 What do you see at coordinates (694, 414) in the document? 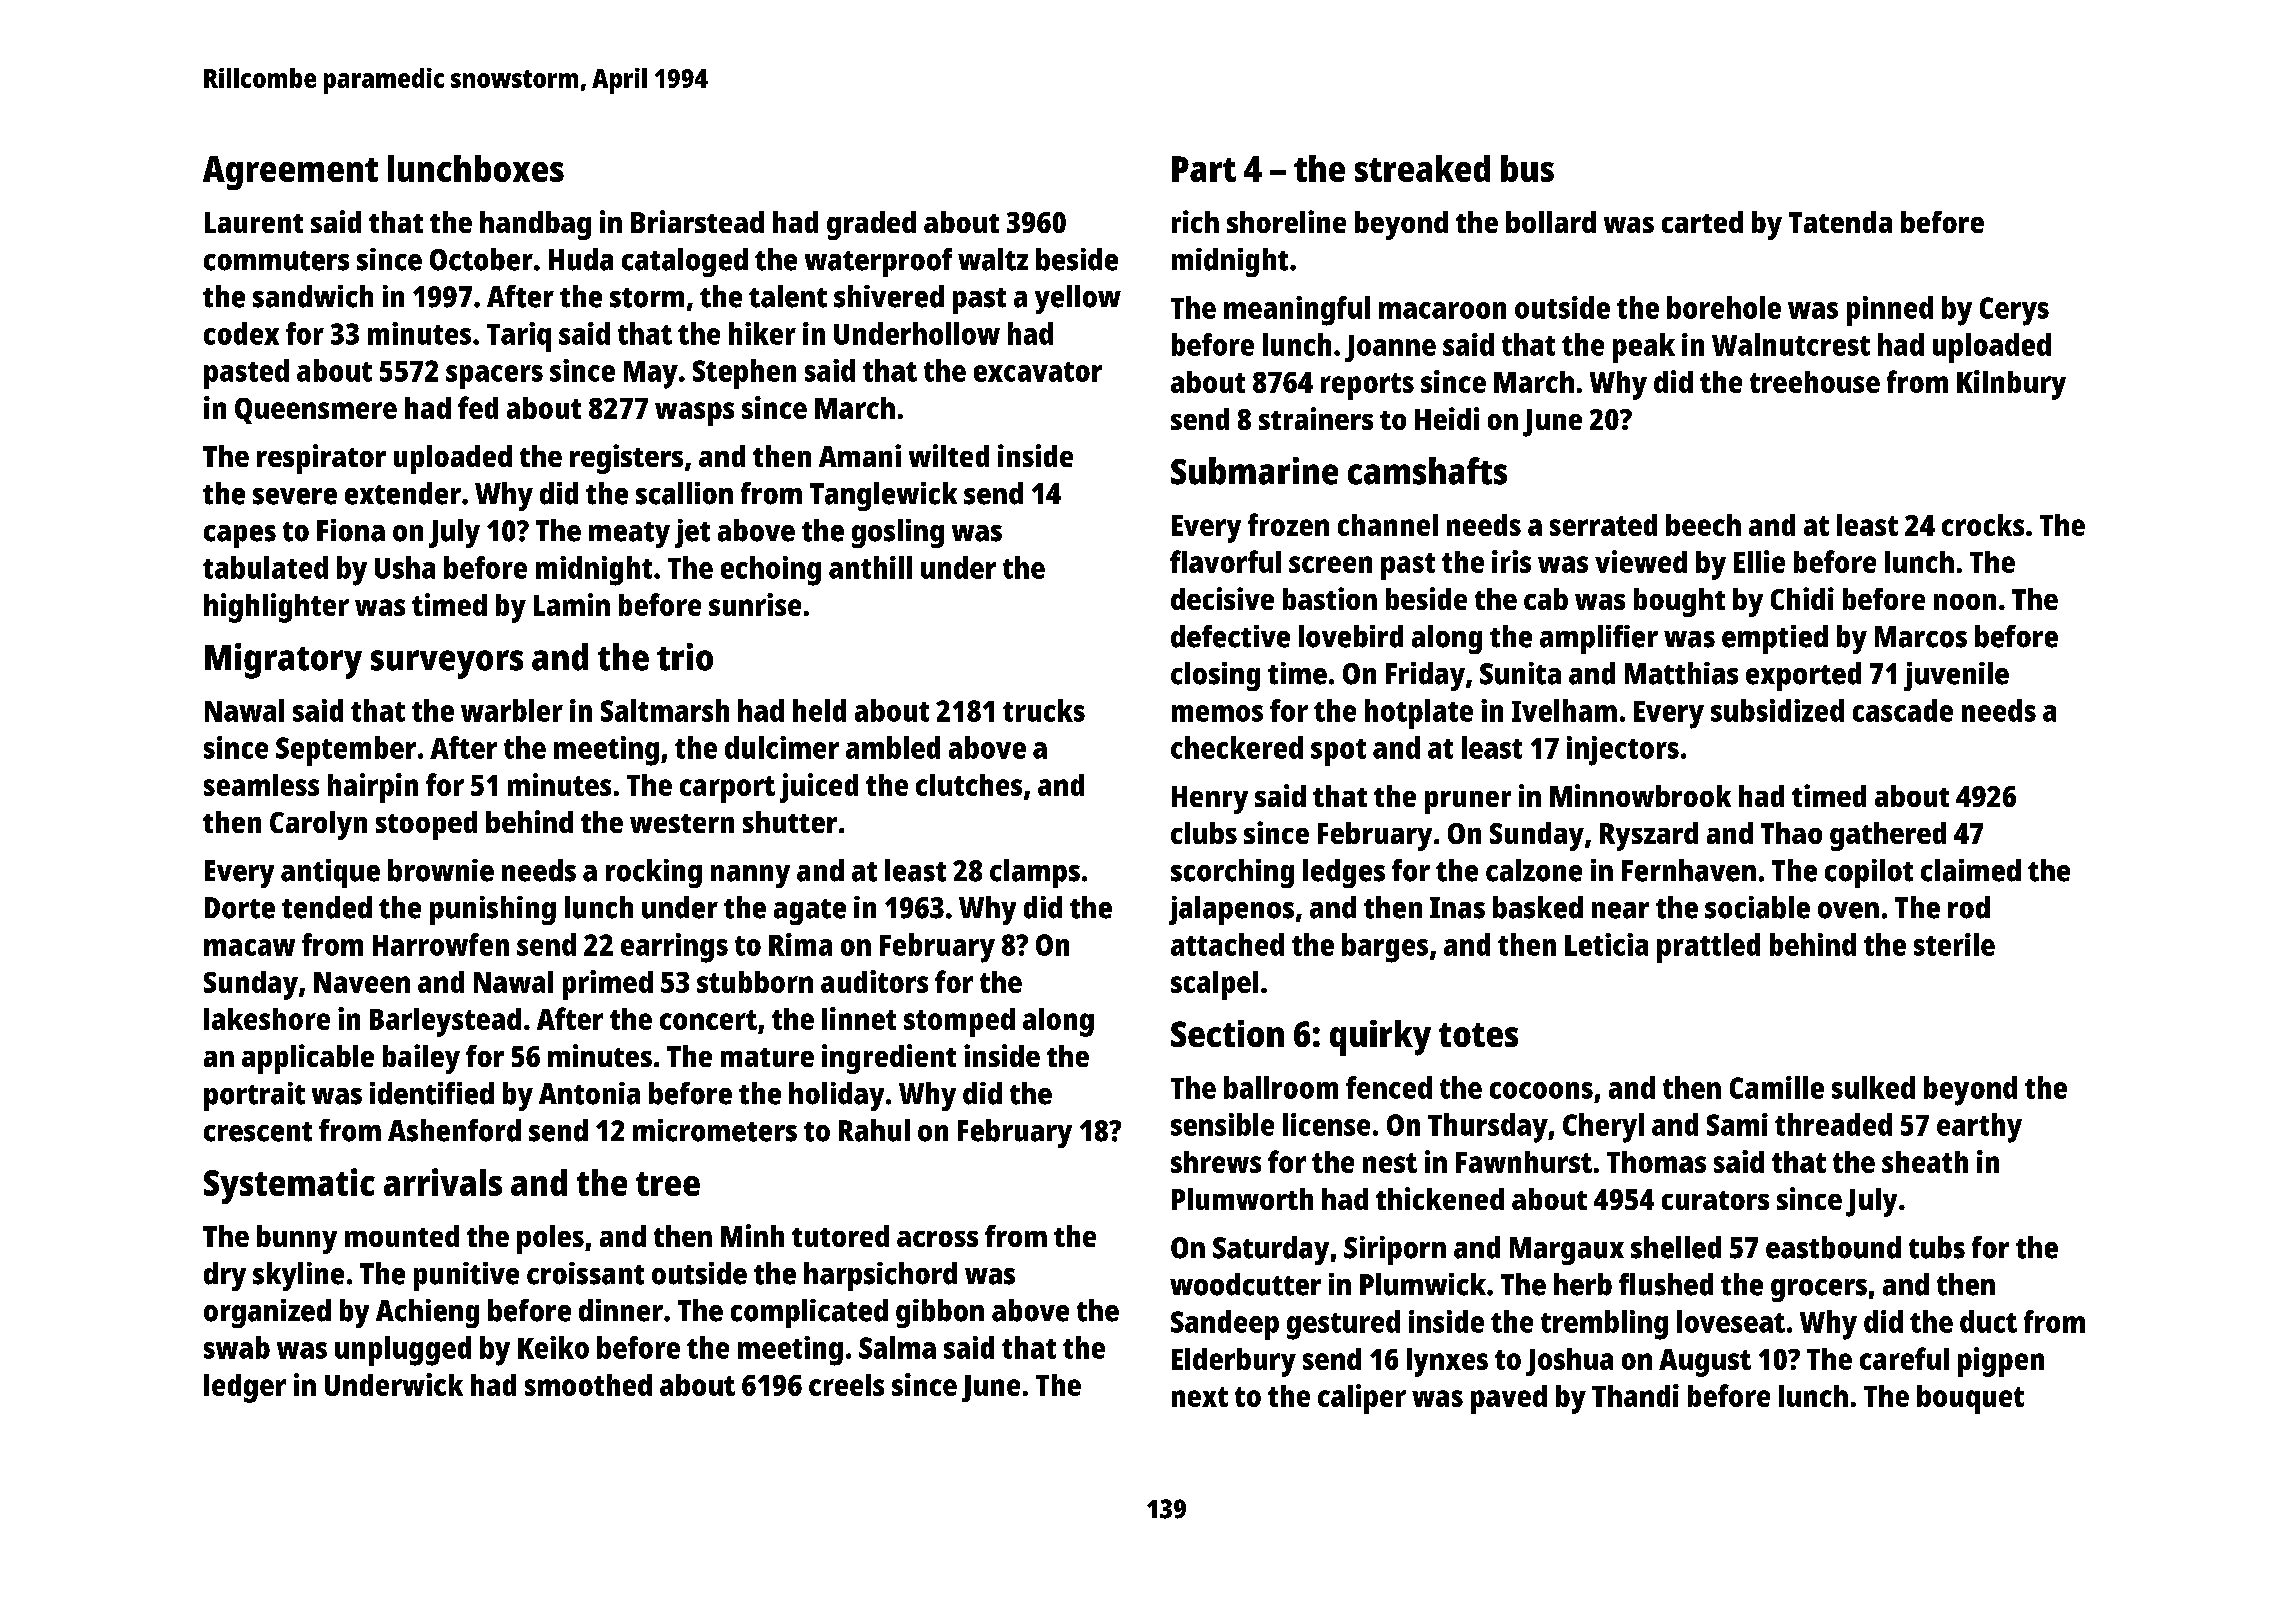
I see `wasps` at bounding box center [694, 414].
